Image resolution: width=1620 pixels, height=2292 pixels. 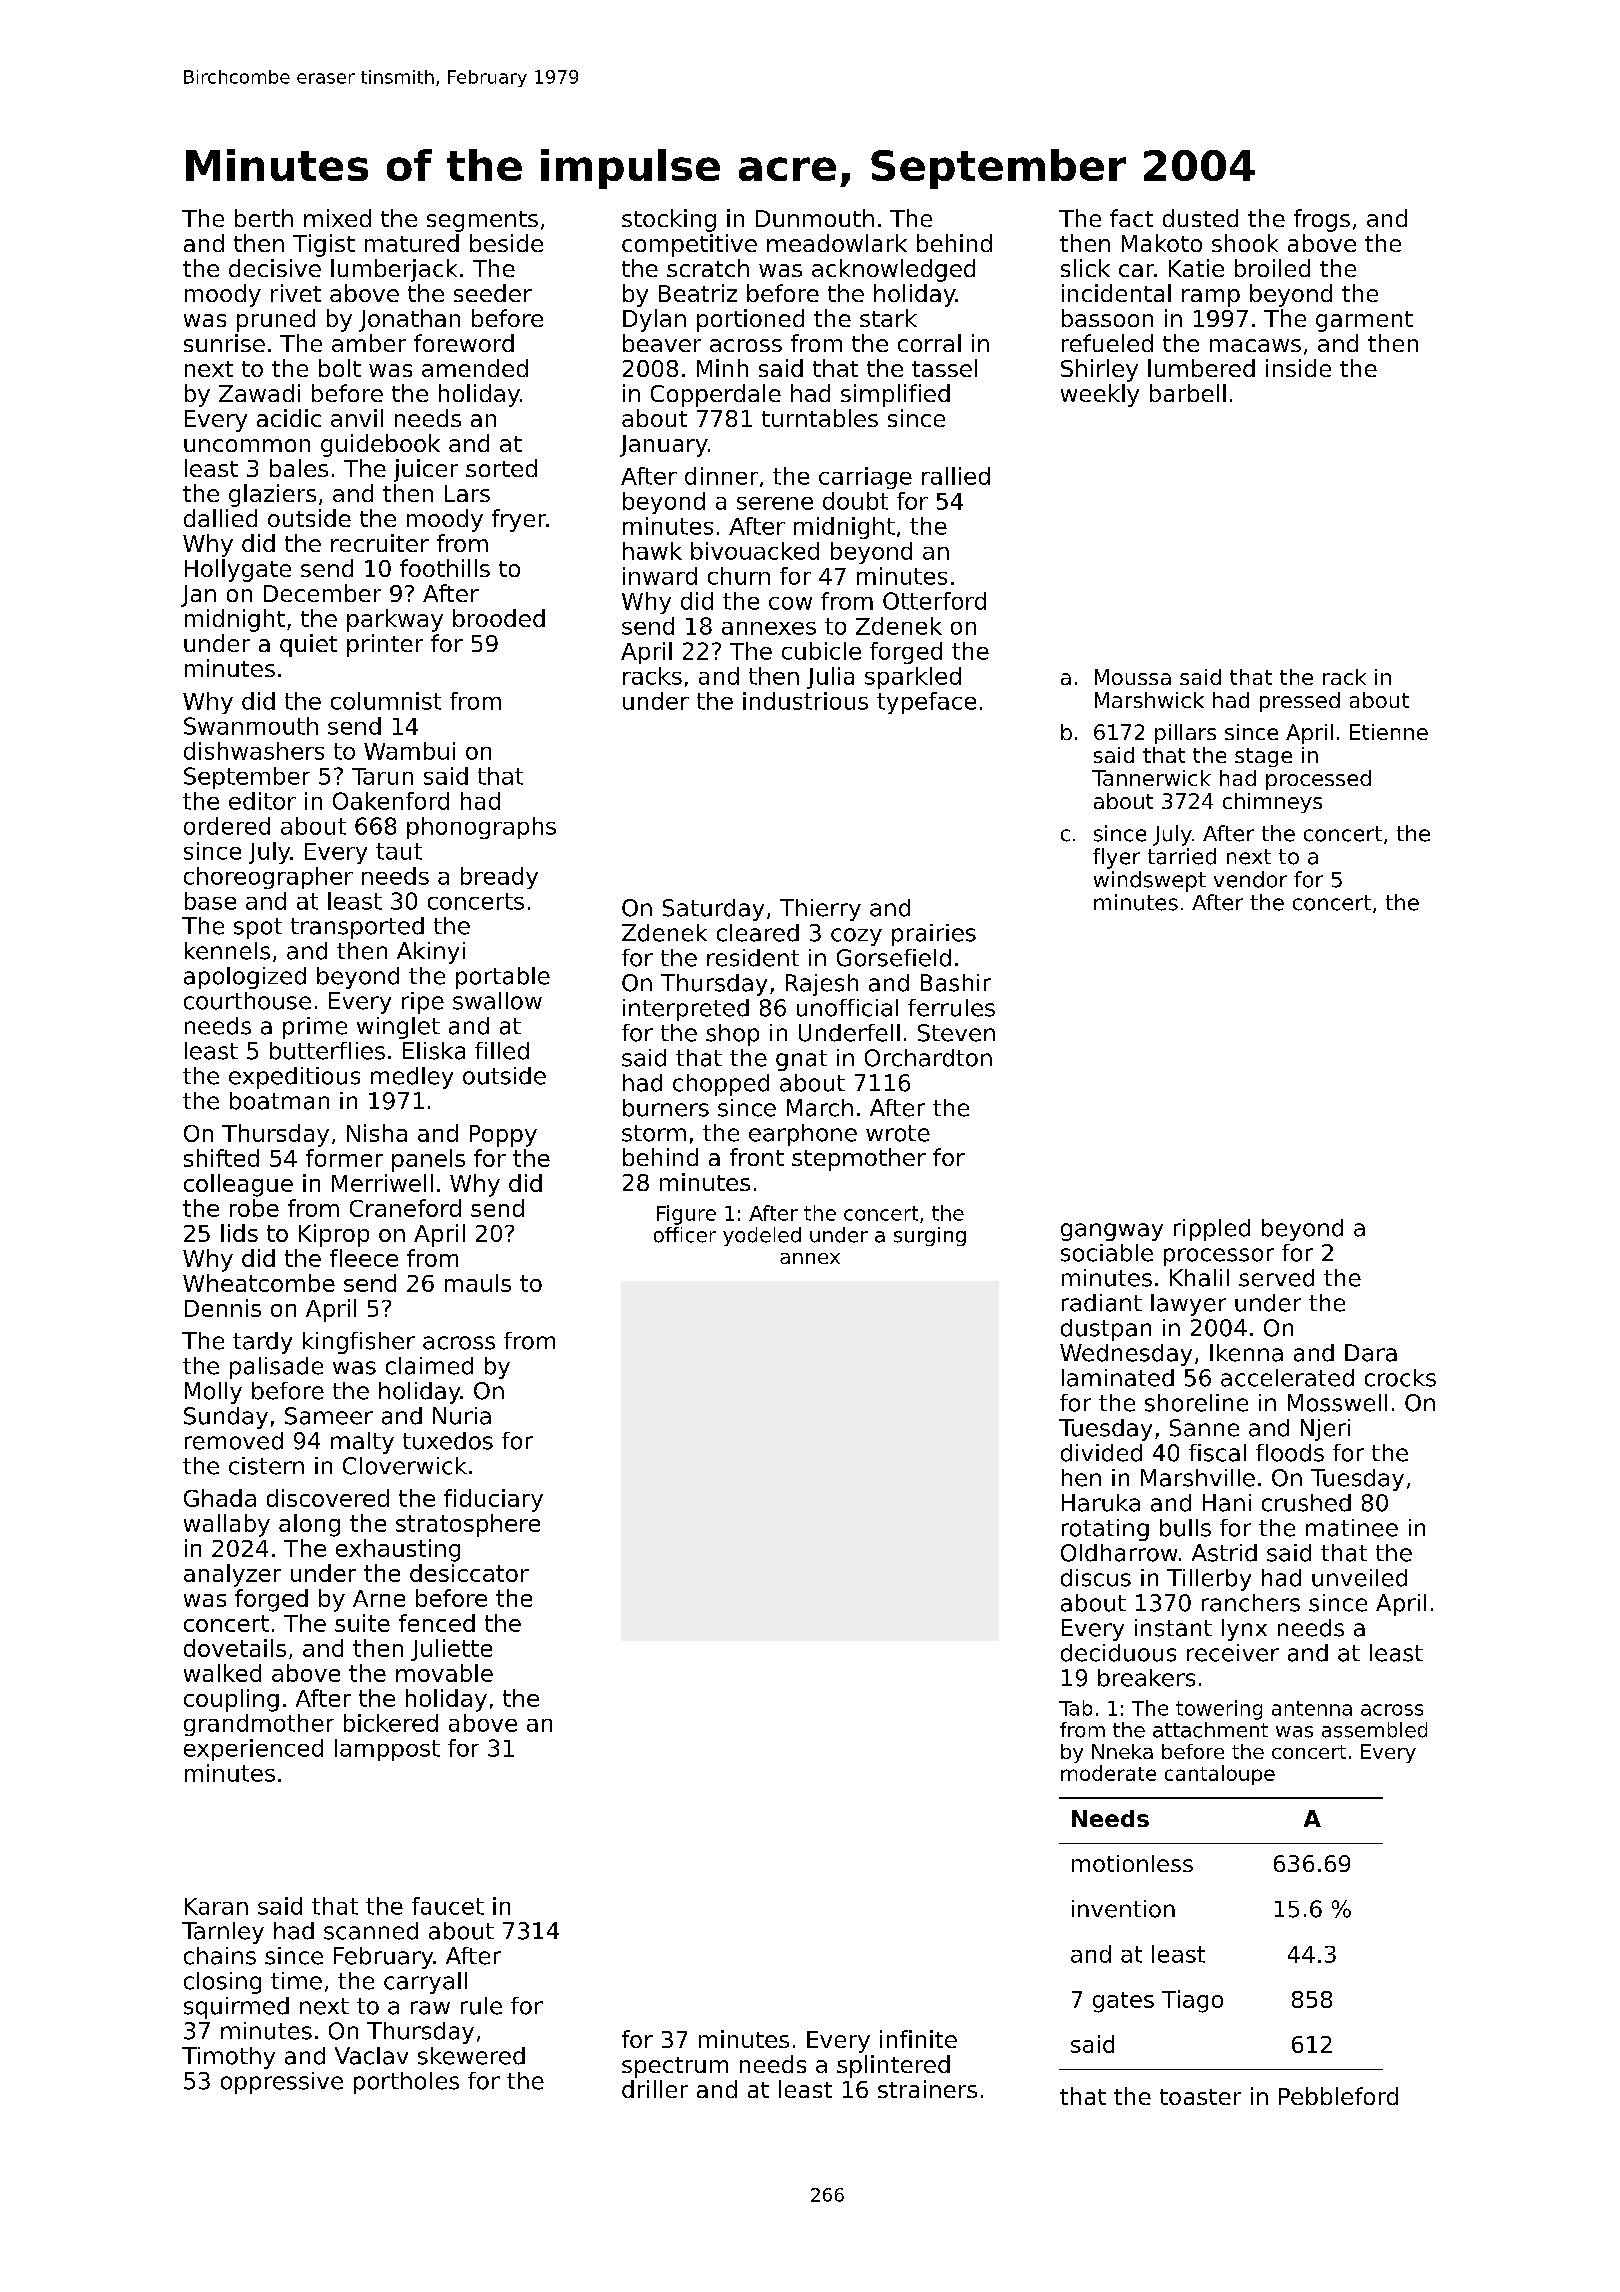 What do you see at coordinates (1196, 1403) in the screenshot?
I see `shoreline` at bounding box center [1196, 1403].
